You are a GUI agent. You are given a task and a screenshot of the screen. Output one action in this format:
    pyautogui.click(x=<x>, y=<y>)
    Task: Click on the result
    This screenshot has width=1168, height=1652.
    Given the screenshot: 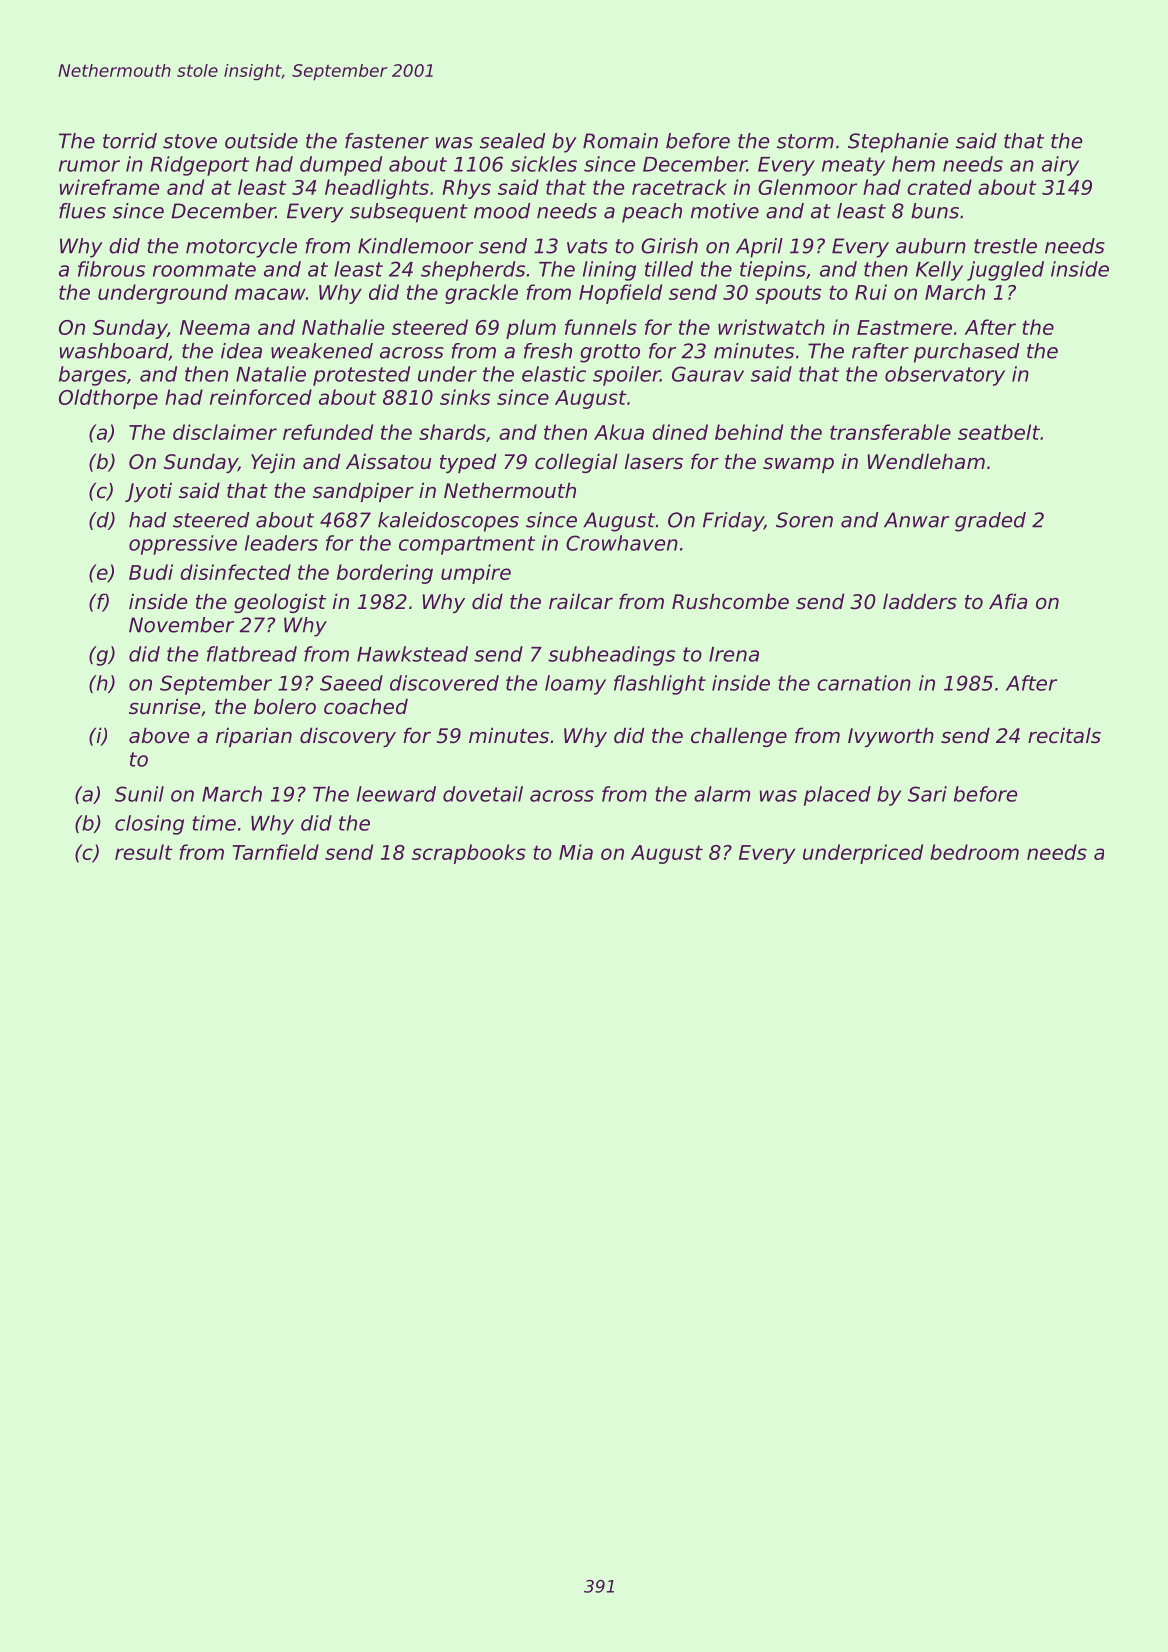 What is the action you would take?
    pyautogui.click(x=144, y=852)
